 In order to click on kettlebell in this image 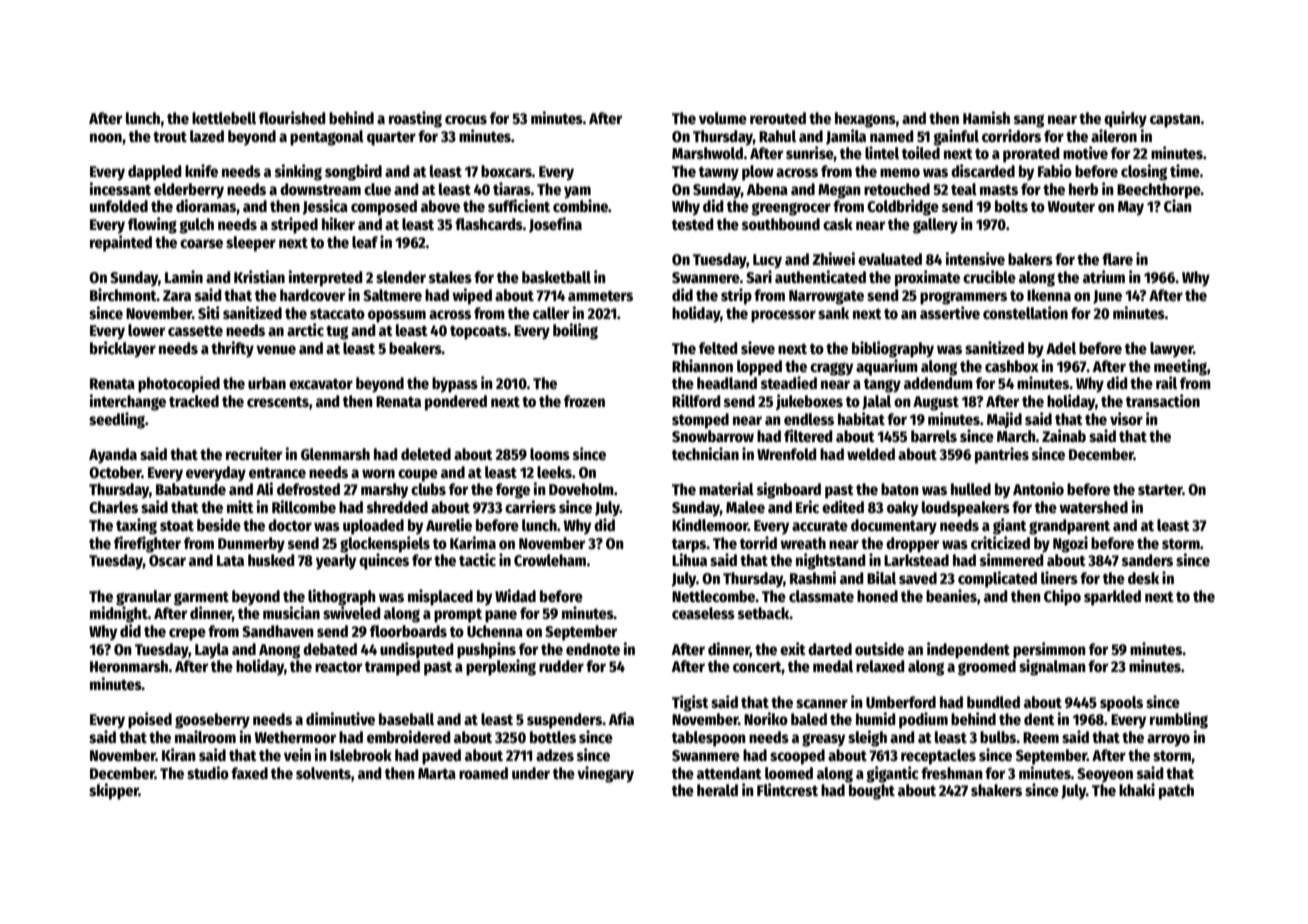, I will do `click(224, 118)`.
